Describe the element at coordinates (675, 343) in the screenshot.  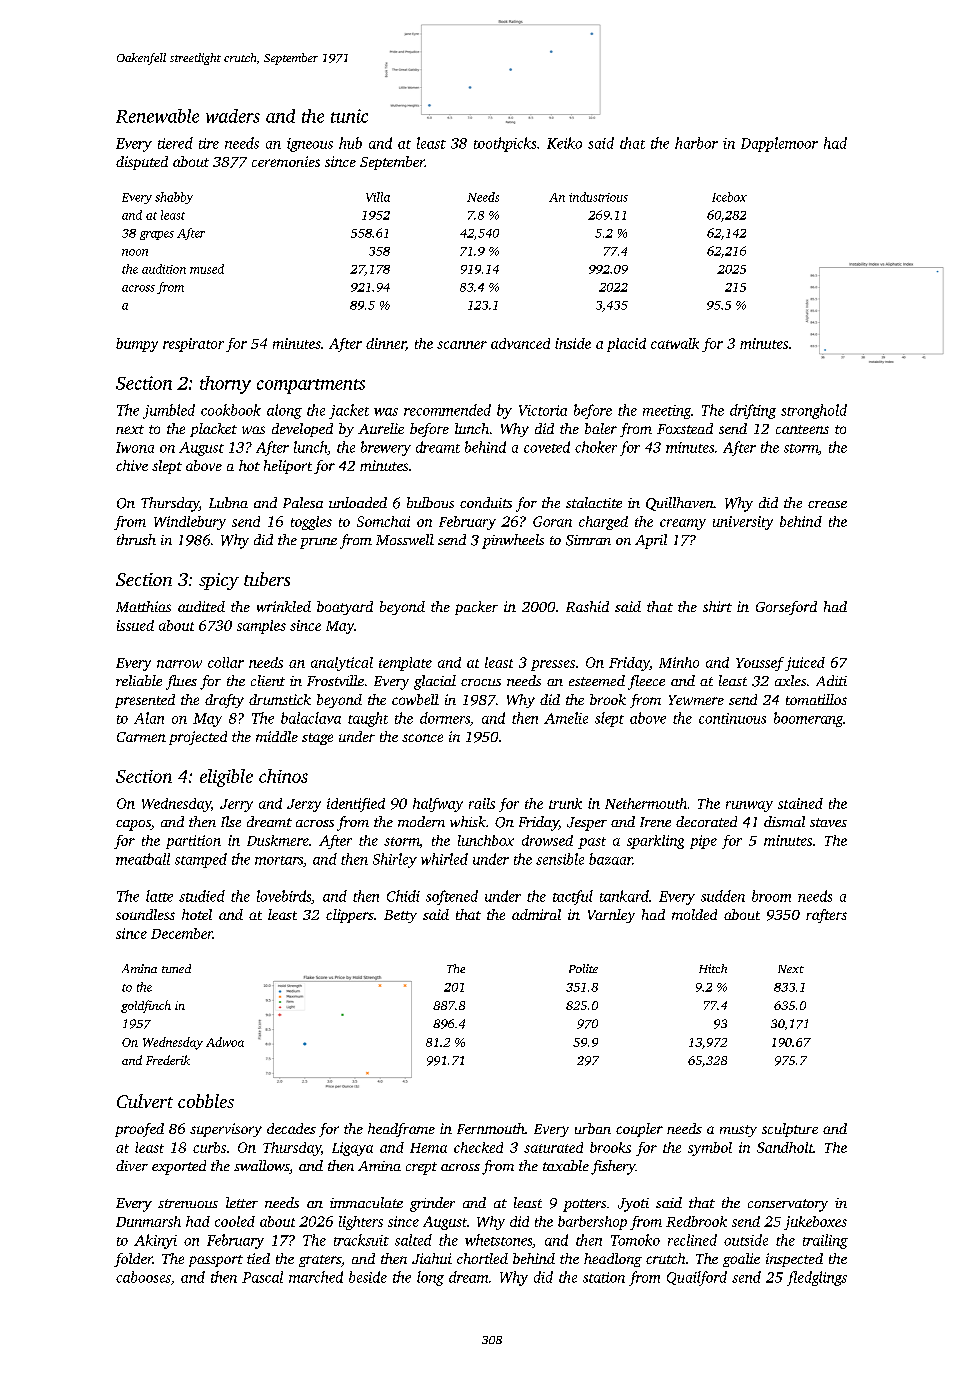
I see `catwalk` at that location.
